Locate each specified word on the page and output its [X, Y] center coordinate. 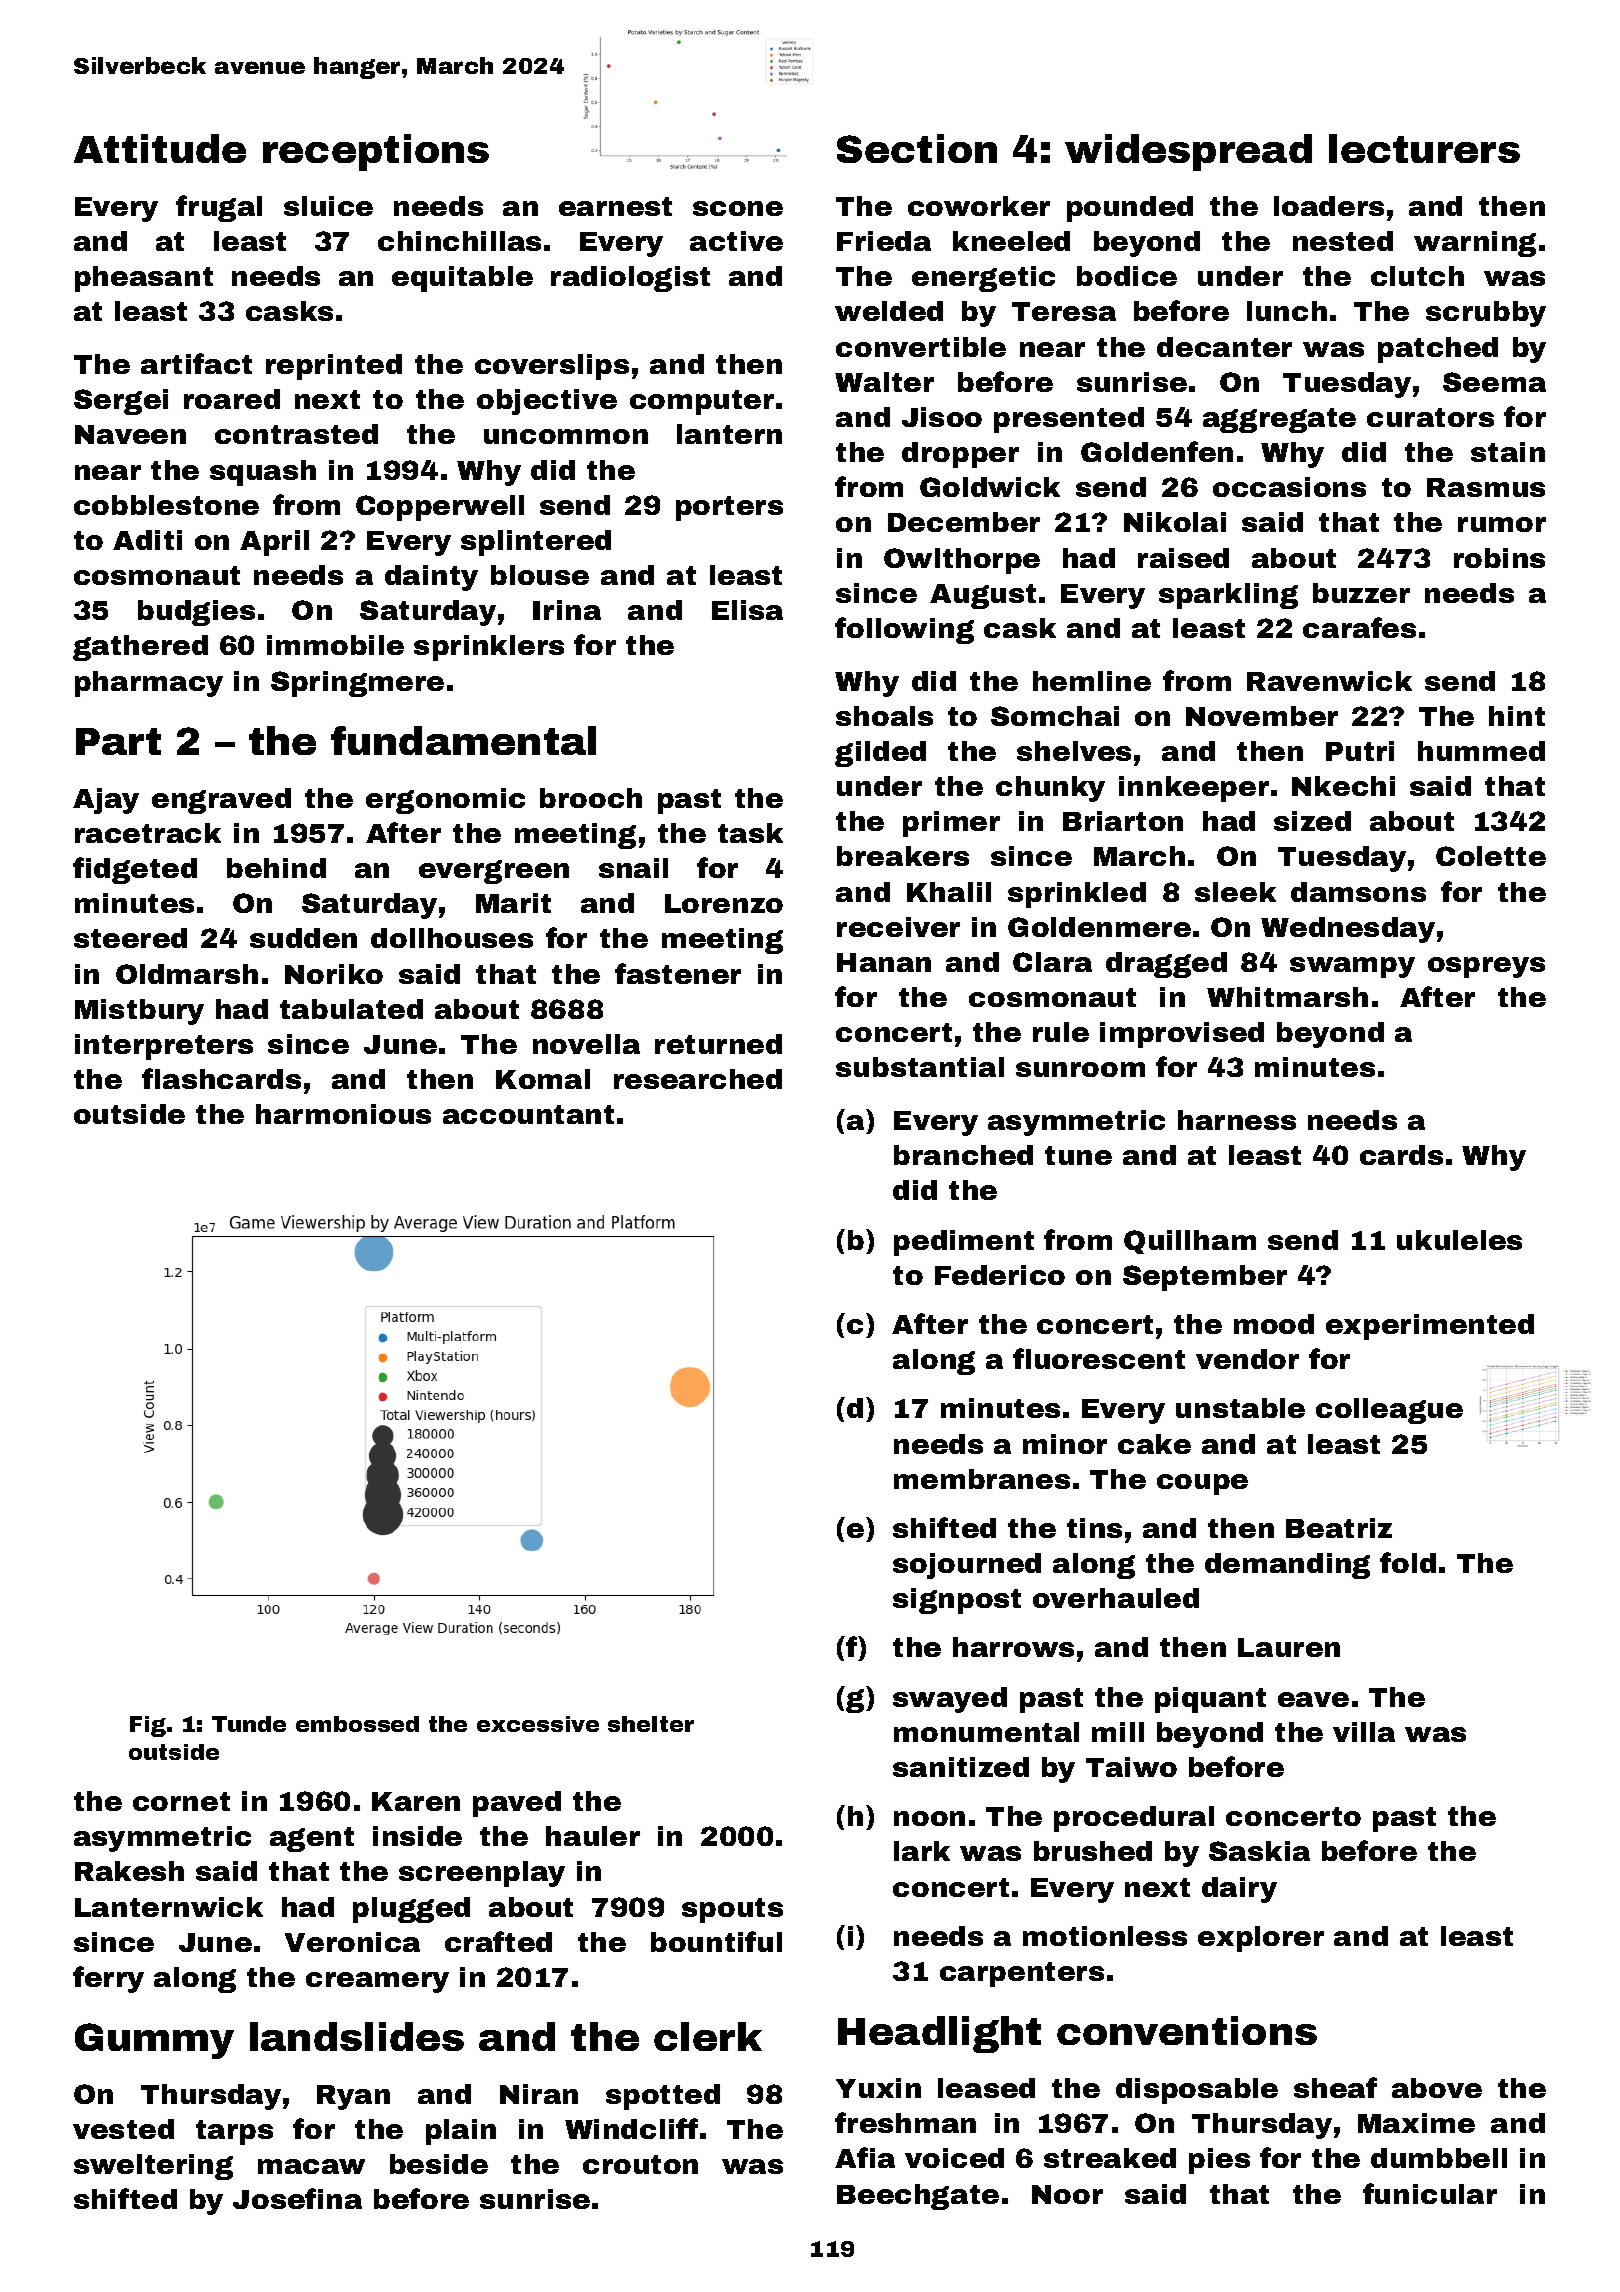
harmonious [343, 1114]
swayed [950, 1700]
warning [1475, 244]
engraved [221, 801]
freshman [905, 2122]
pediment [964, 1243]
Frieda [884, 241]
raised [1183, 558]
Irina [567, 610]
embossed [357, 1724]
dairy [1239, 1890]
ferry [108, 1979]
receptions [376, 152]
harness [1237, 1120]
